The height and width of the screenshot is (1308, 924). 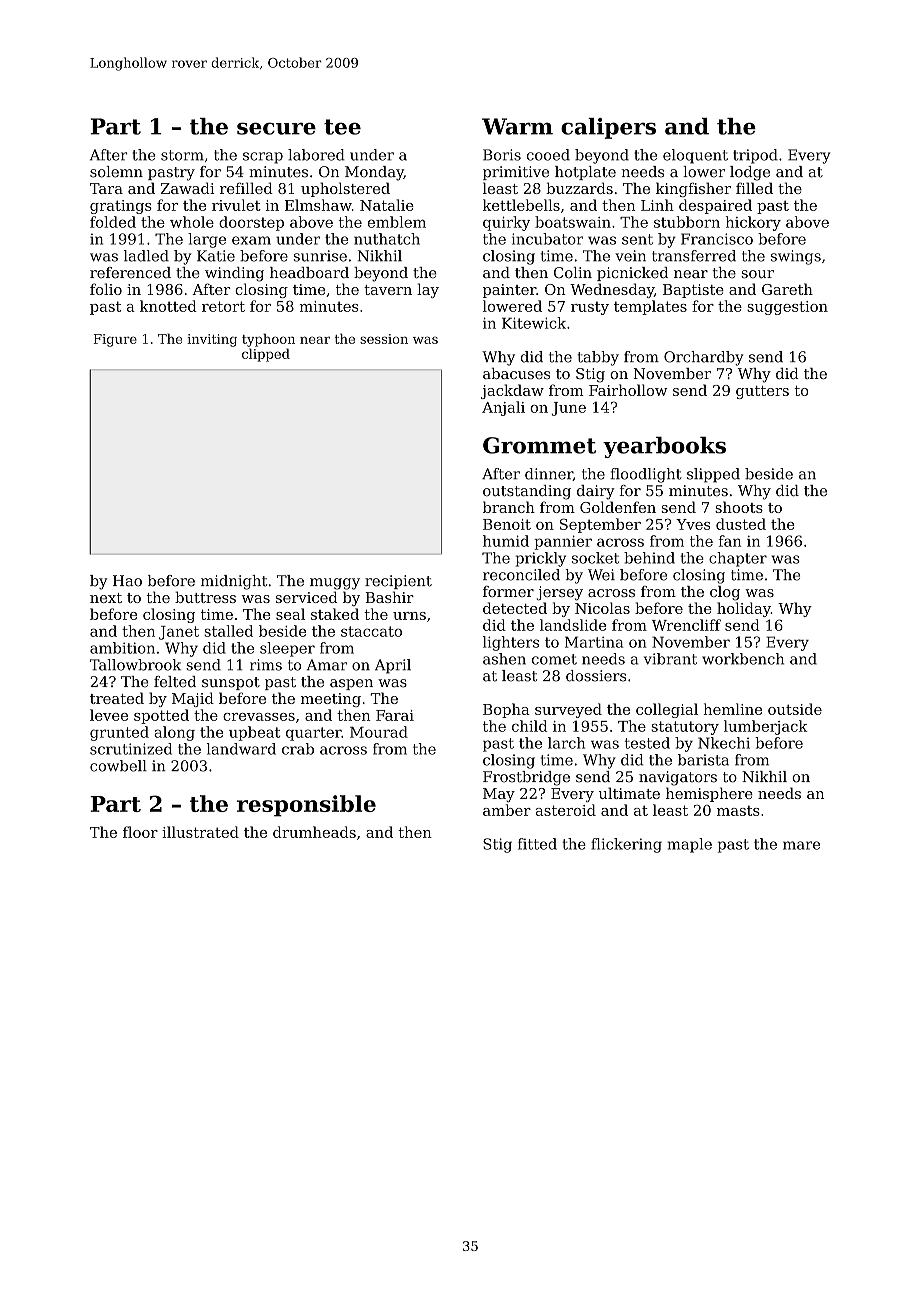 I want to click on Warm, so click(x=517, y=126).
